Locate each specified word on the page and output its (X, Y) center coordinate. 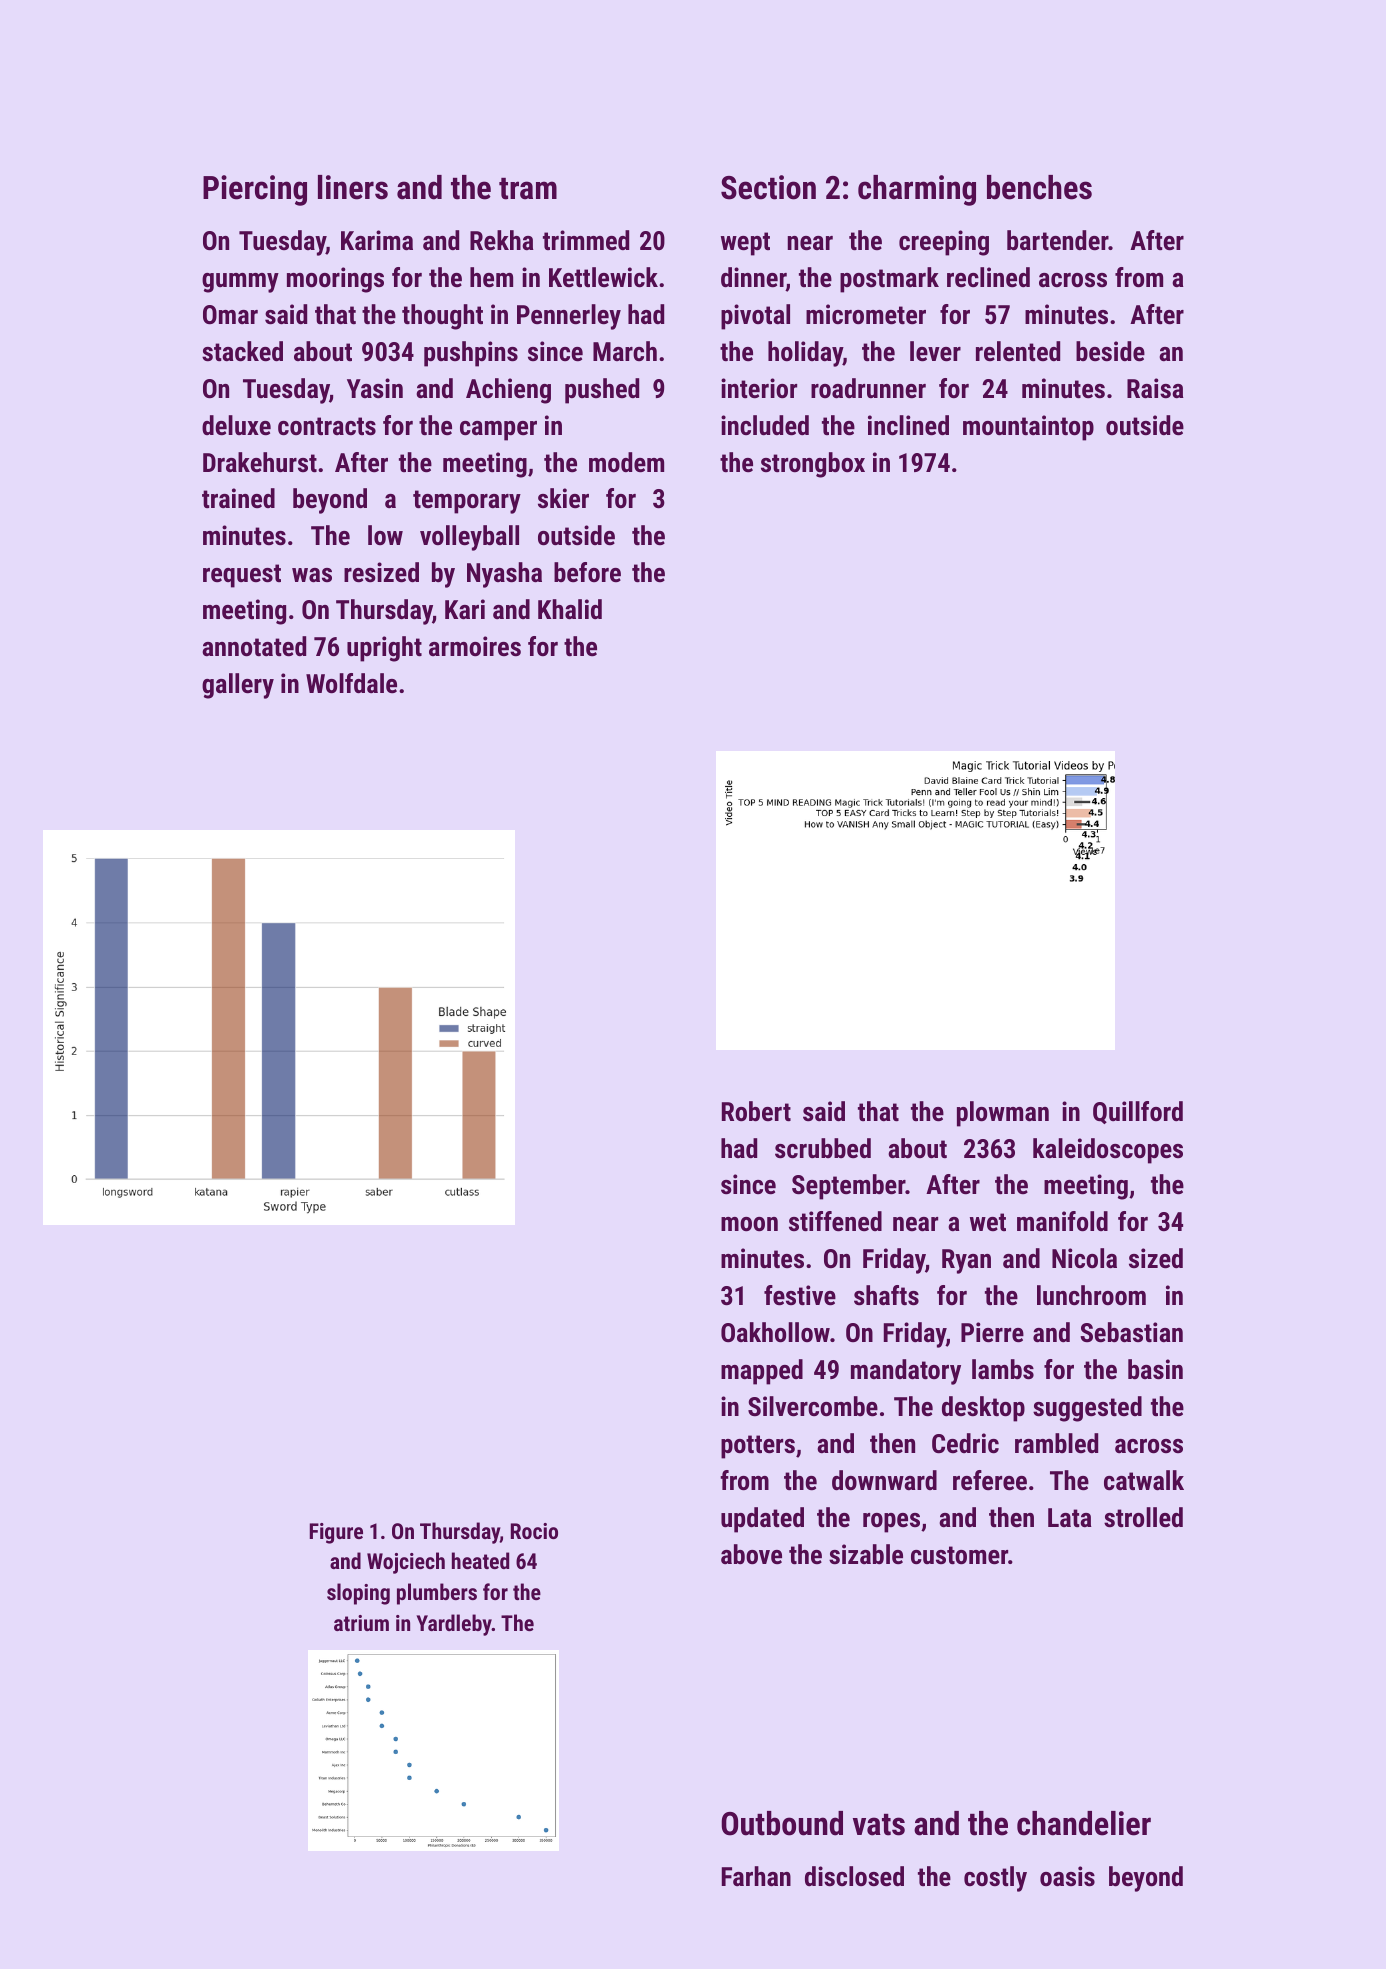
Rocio (534, 1531)
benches (1039, 187)
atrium (361, 1623)
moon (749, 1224)
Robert (756, 1111)
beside (1110, 351)
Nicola (1084, 1258)
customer (959, 1555)
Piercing (255, 190)
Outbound (782, 1823)
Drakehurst (260, 462)
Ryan (966, 1261)
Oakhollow (775, 1332)
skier (563, 498)
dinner (753, 277)
